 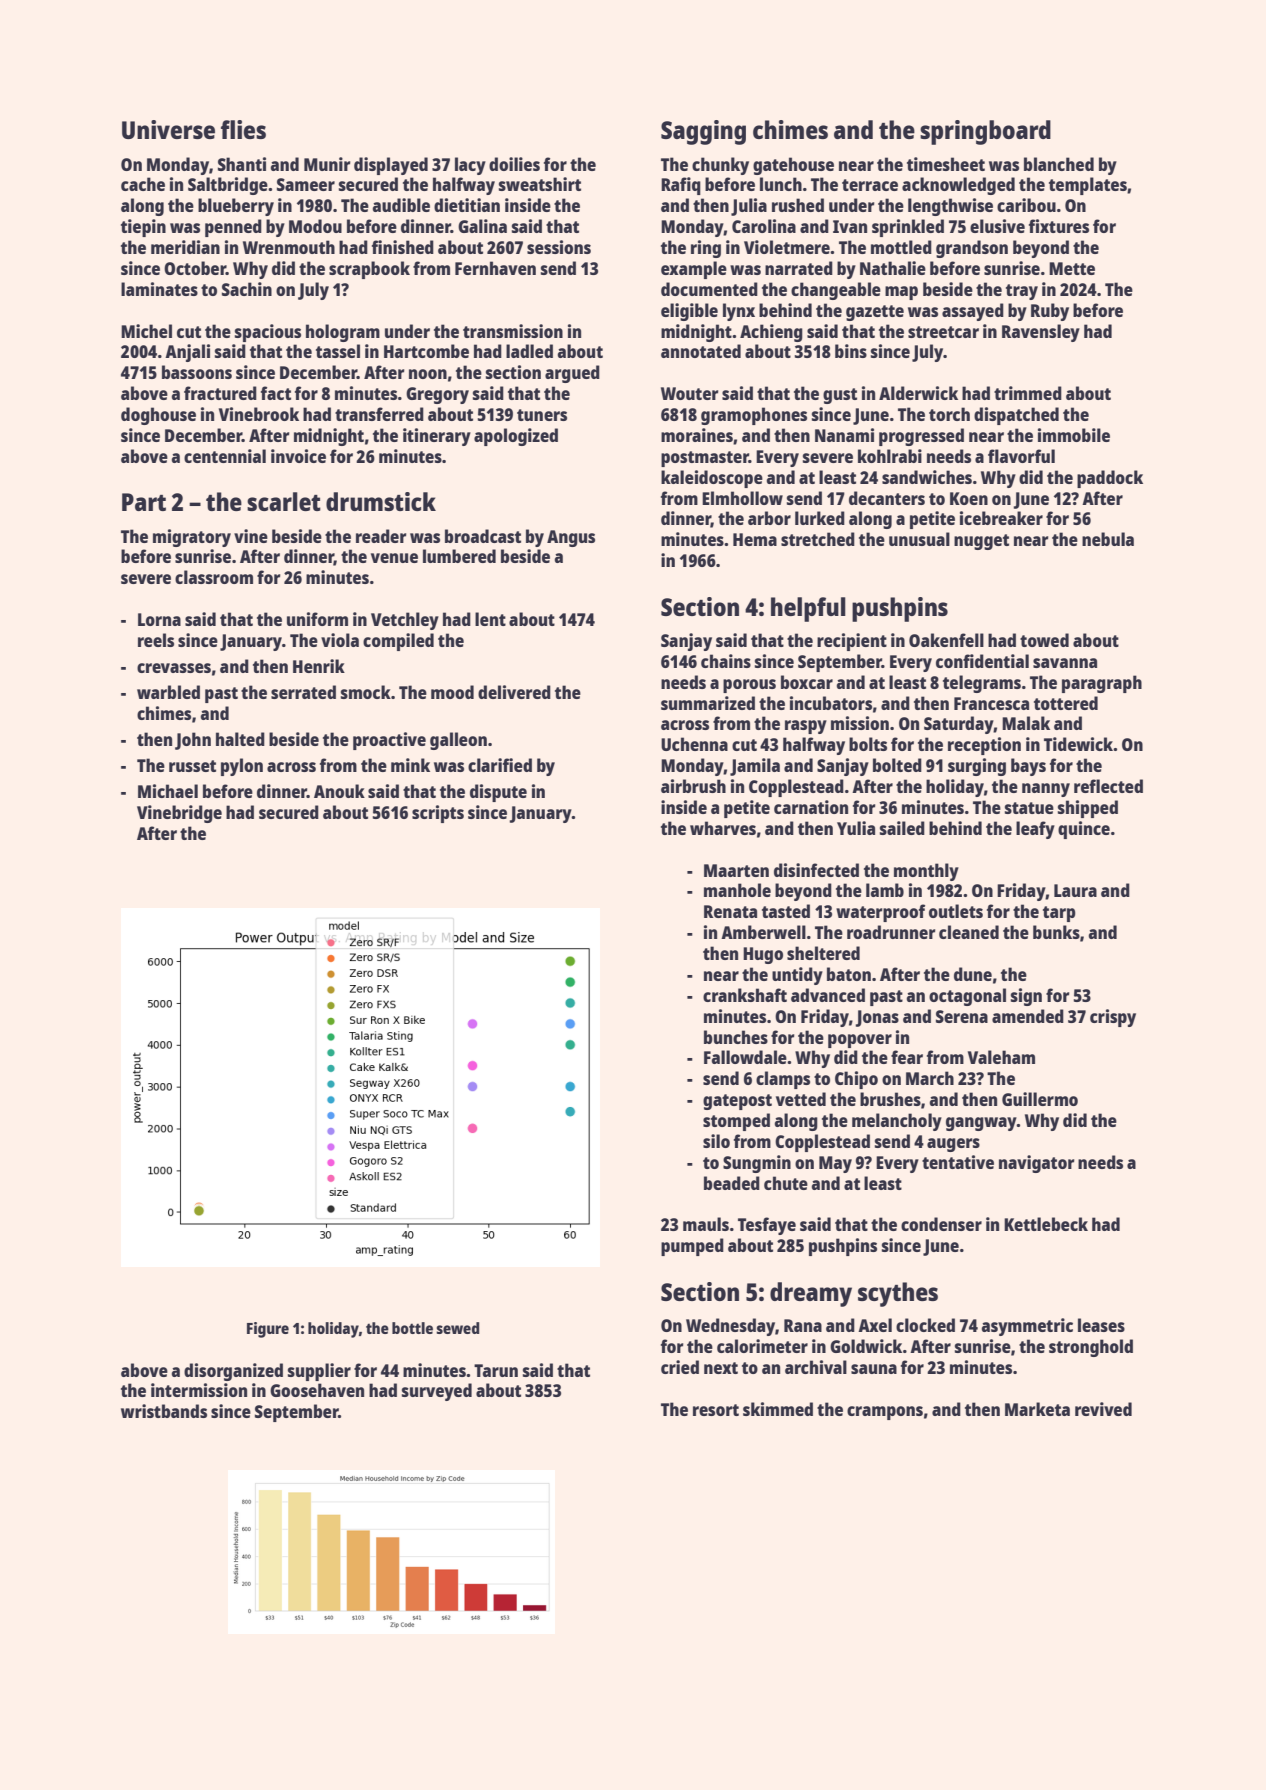 What do you see at coordinates (1108, 539) in the page?
I see `nebula` at bounding box center [1108, 539].
